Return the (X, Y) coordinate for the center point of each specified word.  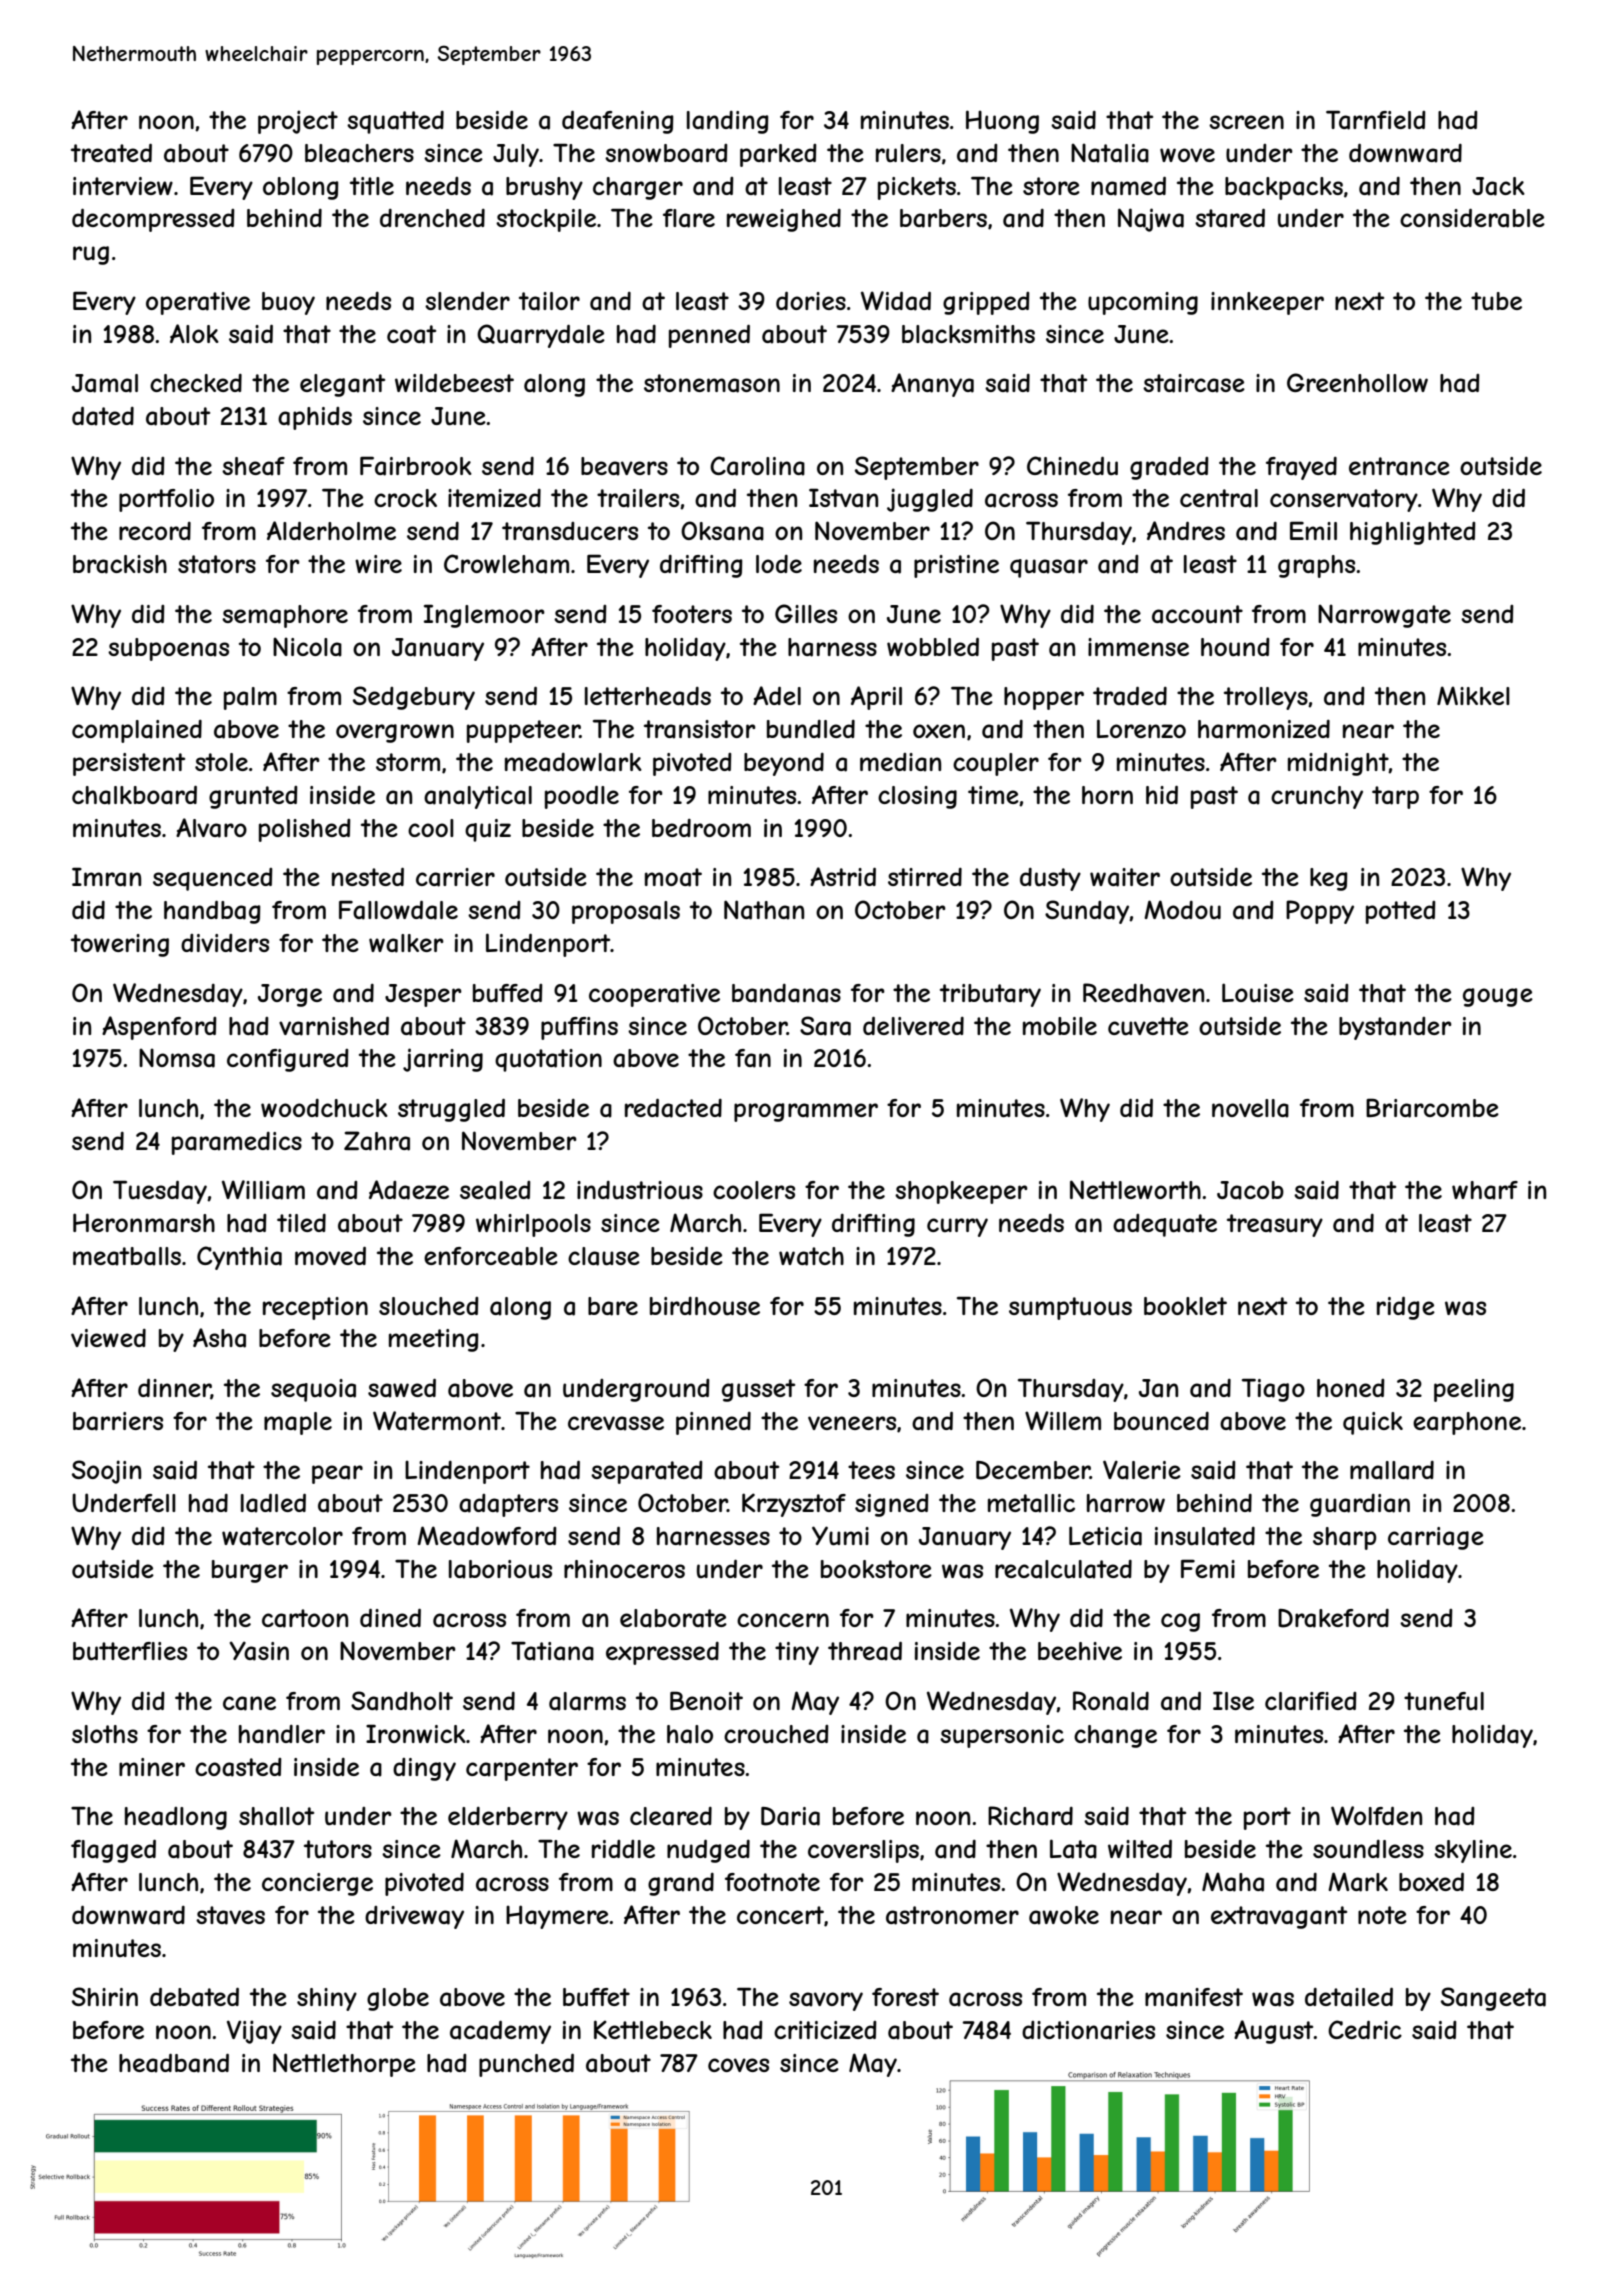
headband (174, 2063)
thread (865, 1651)
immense (1138, 647)
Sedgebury (414, 698)
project (298, 122)
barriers (118, 1421)
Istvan (843, 498)
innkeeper (1267, 303)
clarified (1311, 1701)
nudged (708, 1851)
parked (778, 155)
